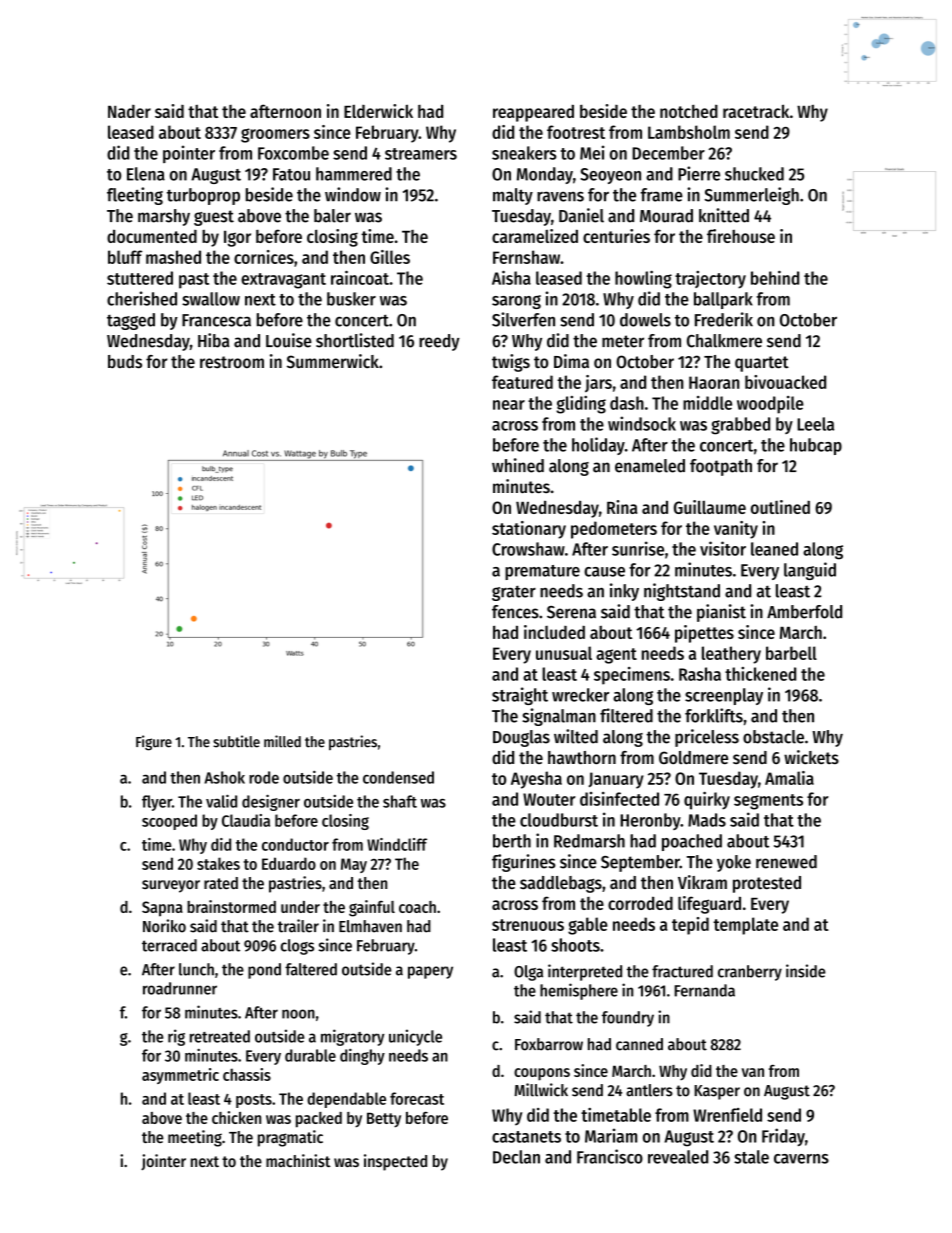  I want to click on milled, so click(282, 741).
